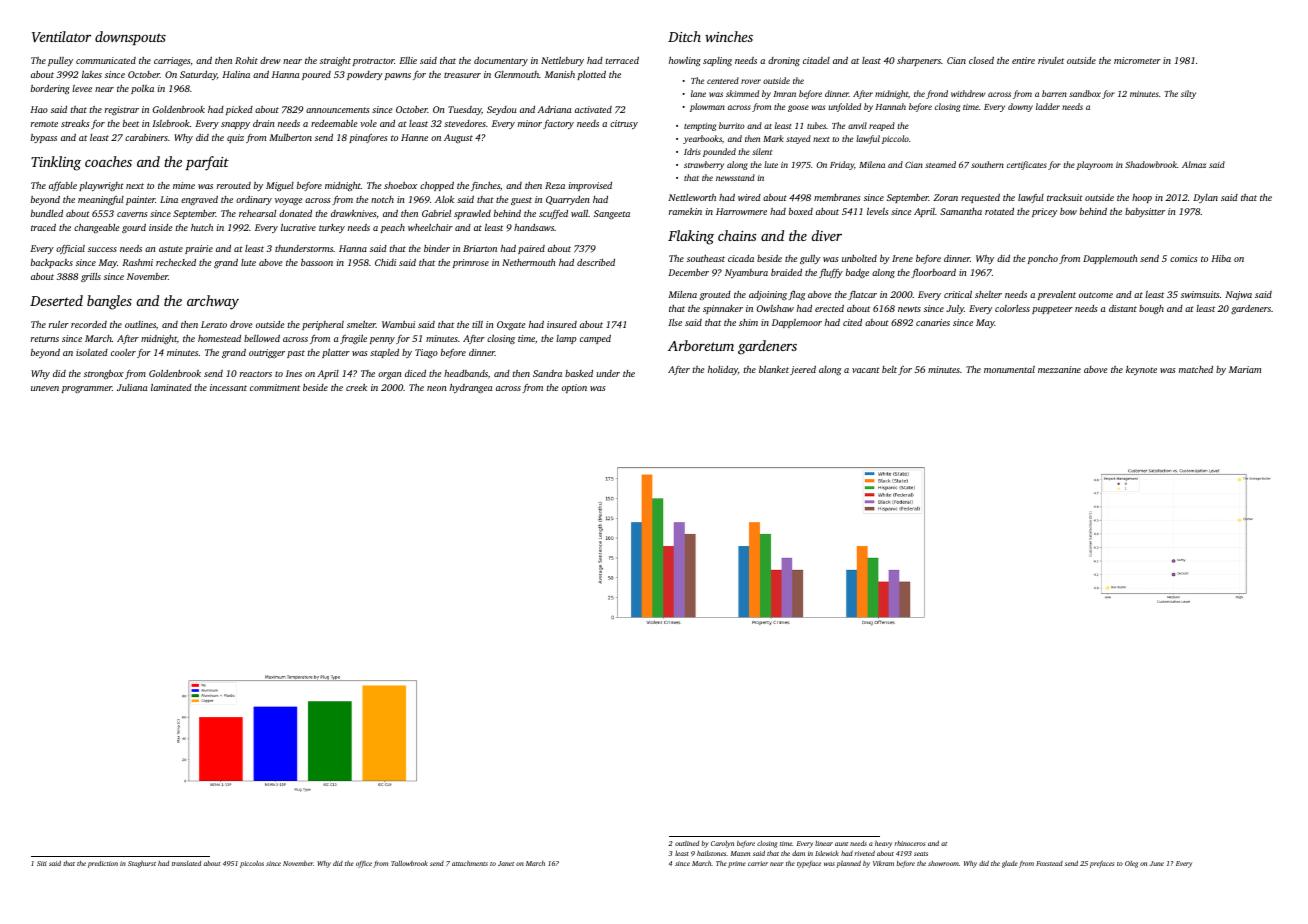  Describe the element at coordinates (61, 36) in the page. I see `Ventilator` at that location.
